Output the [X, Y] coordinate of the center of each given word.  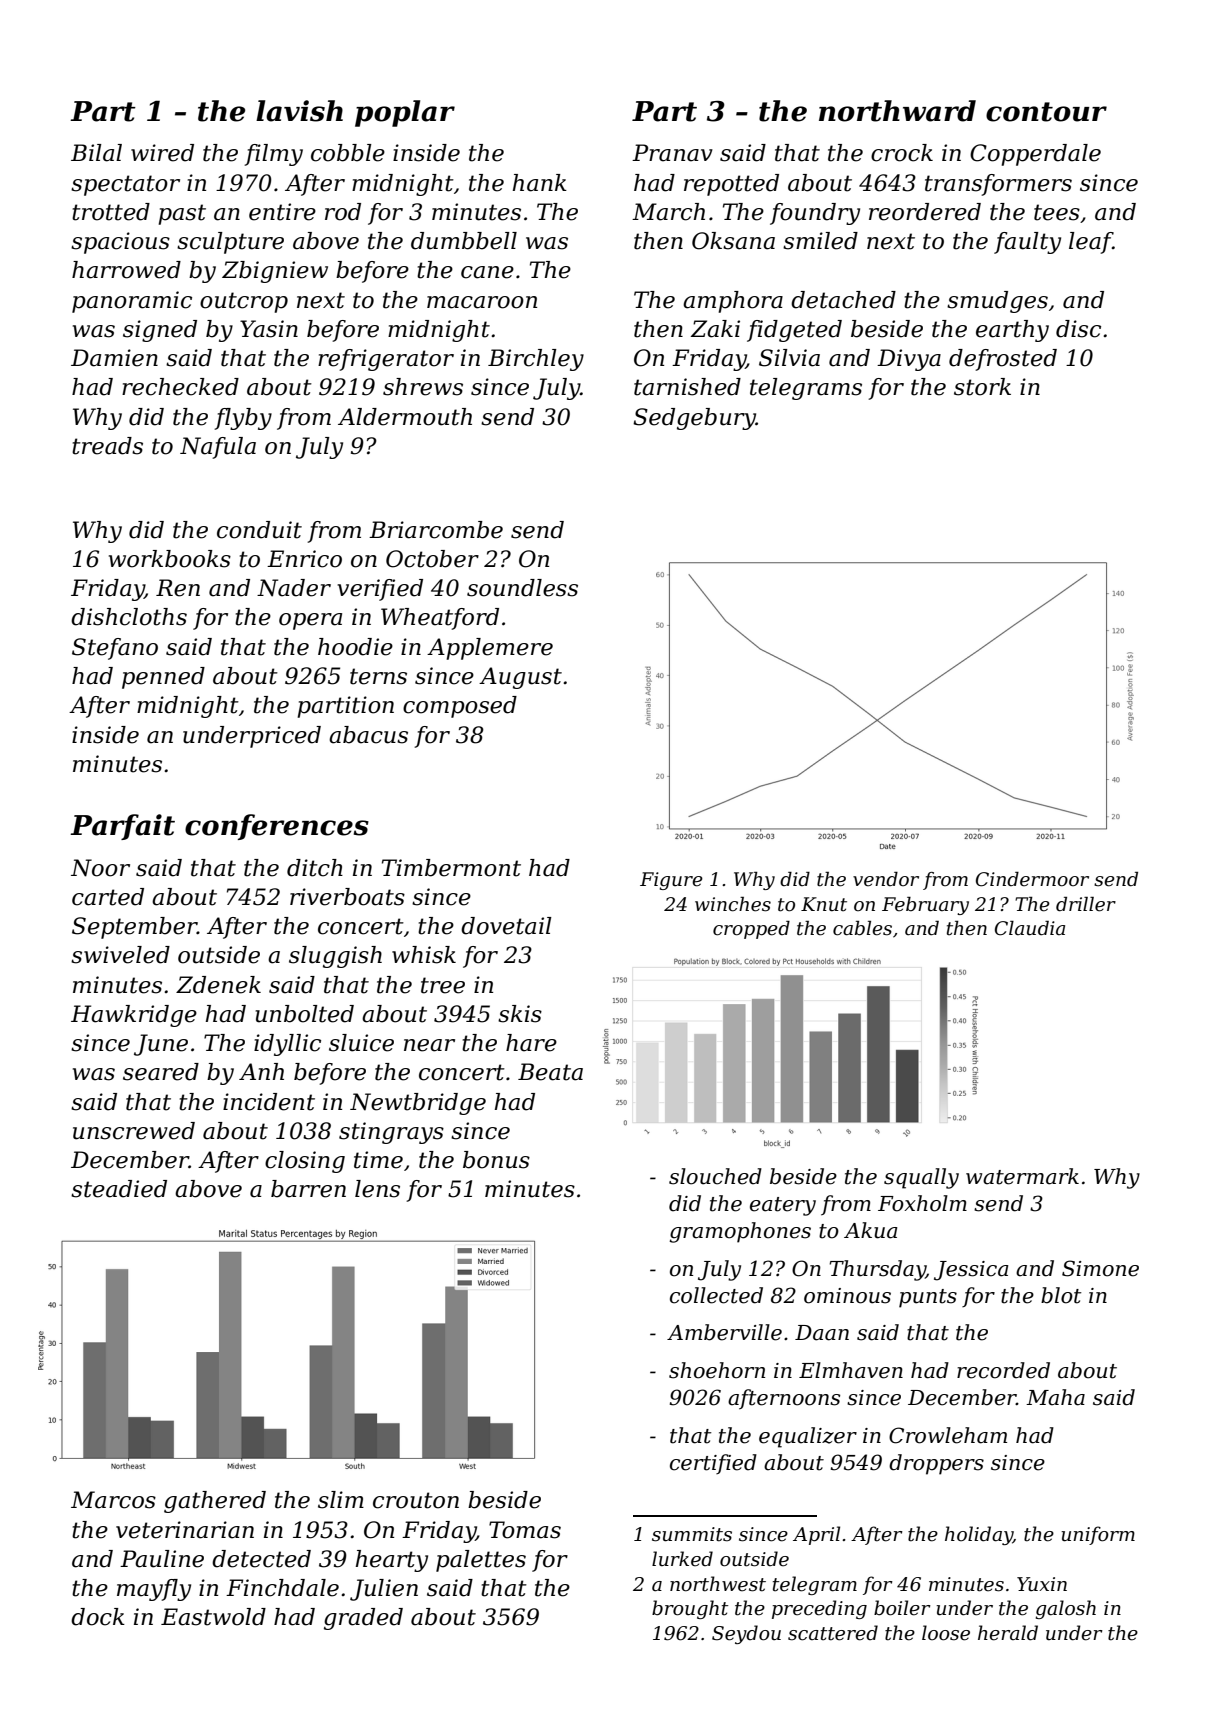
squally [921, 1178]
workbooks [170, 559]
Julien [384, 1590]
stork [982, 387]
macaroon [482, 302]
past [182, 214]
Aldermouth [405, 417]
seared [161, 1072]
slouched [715, 1176]
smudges [997, 302]
